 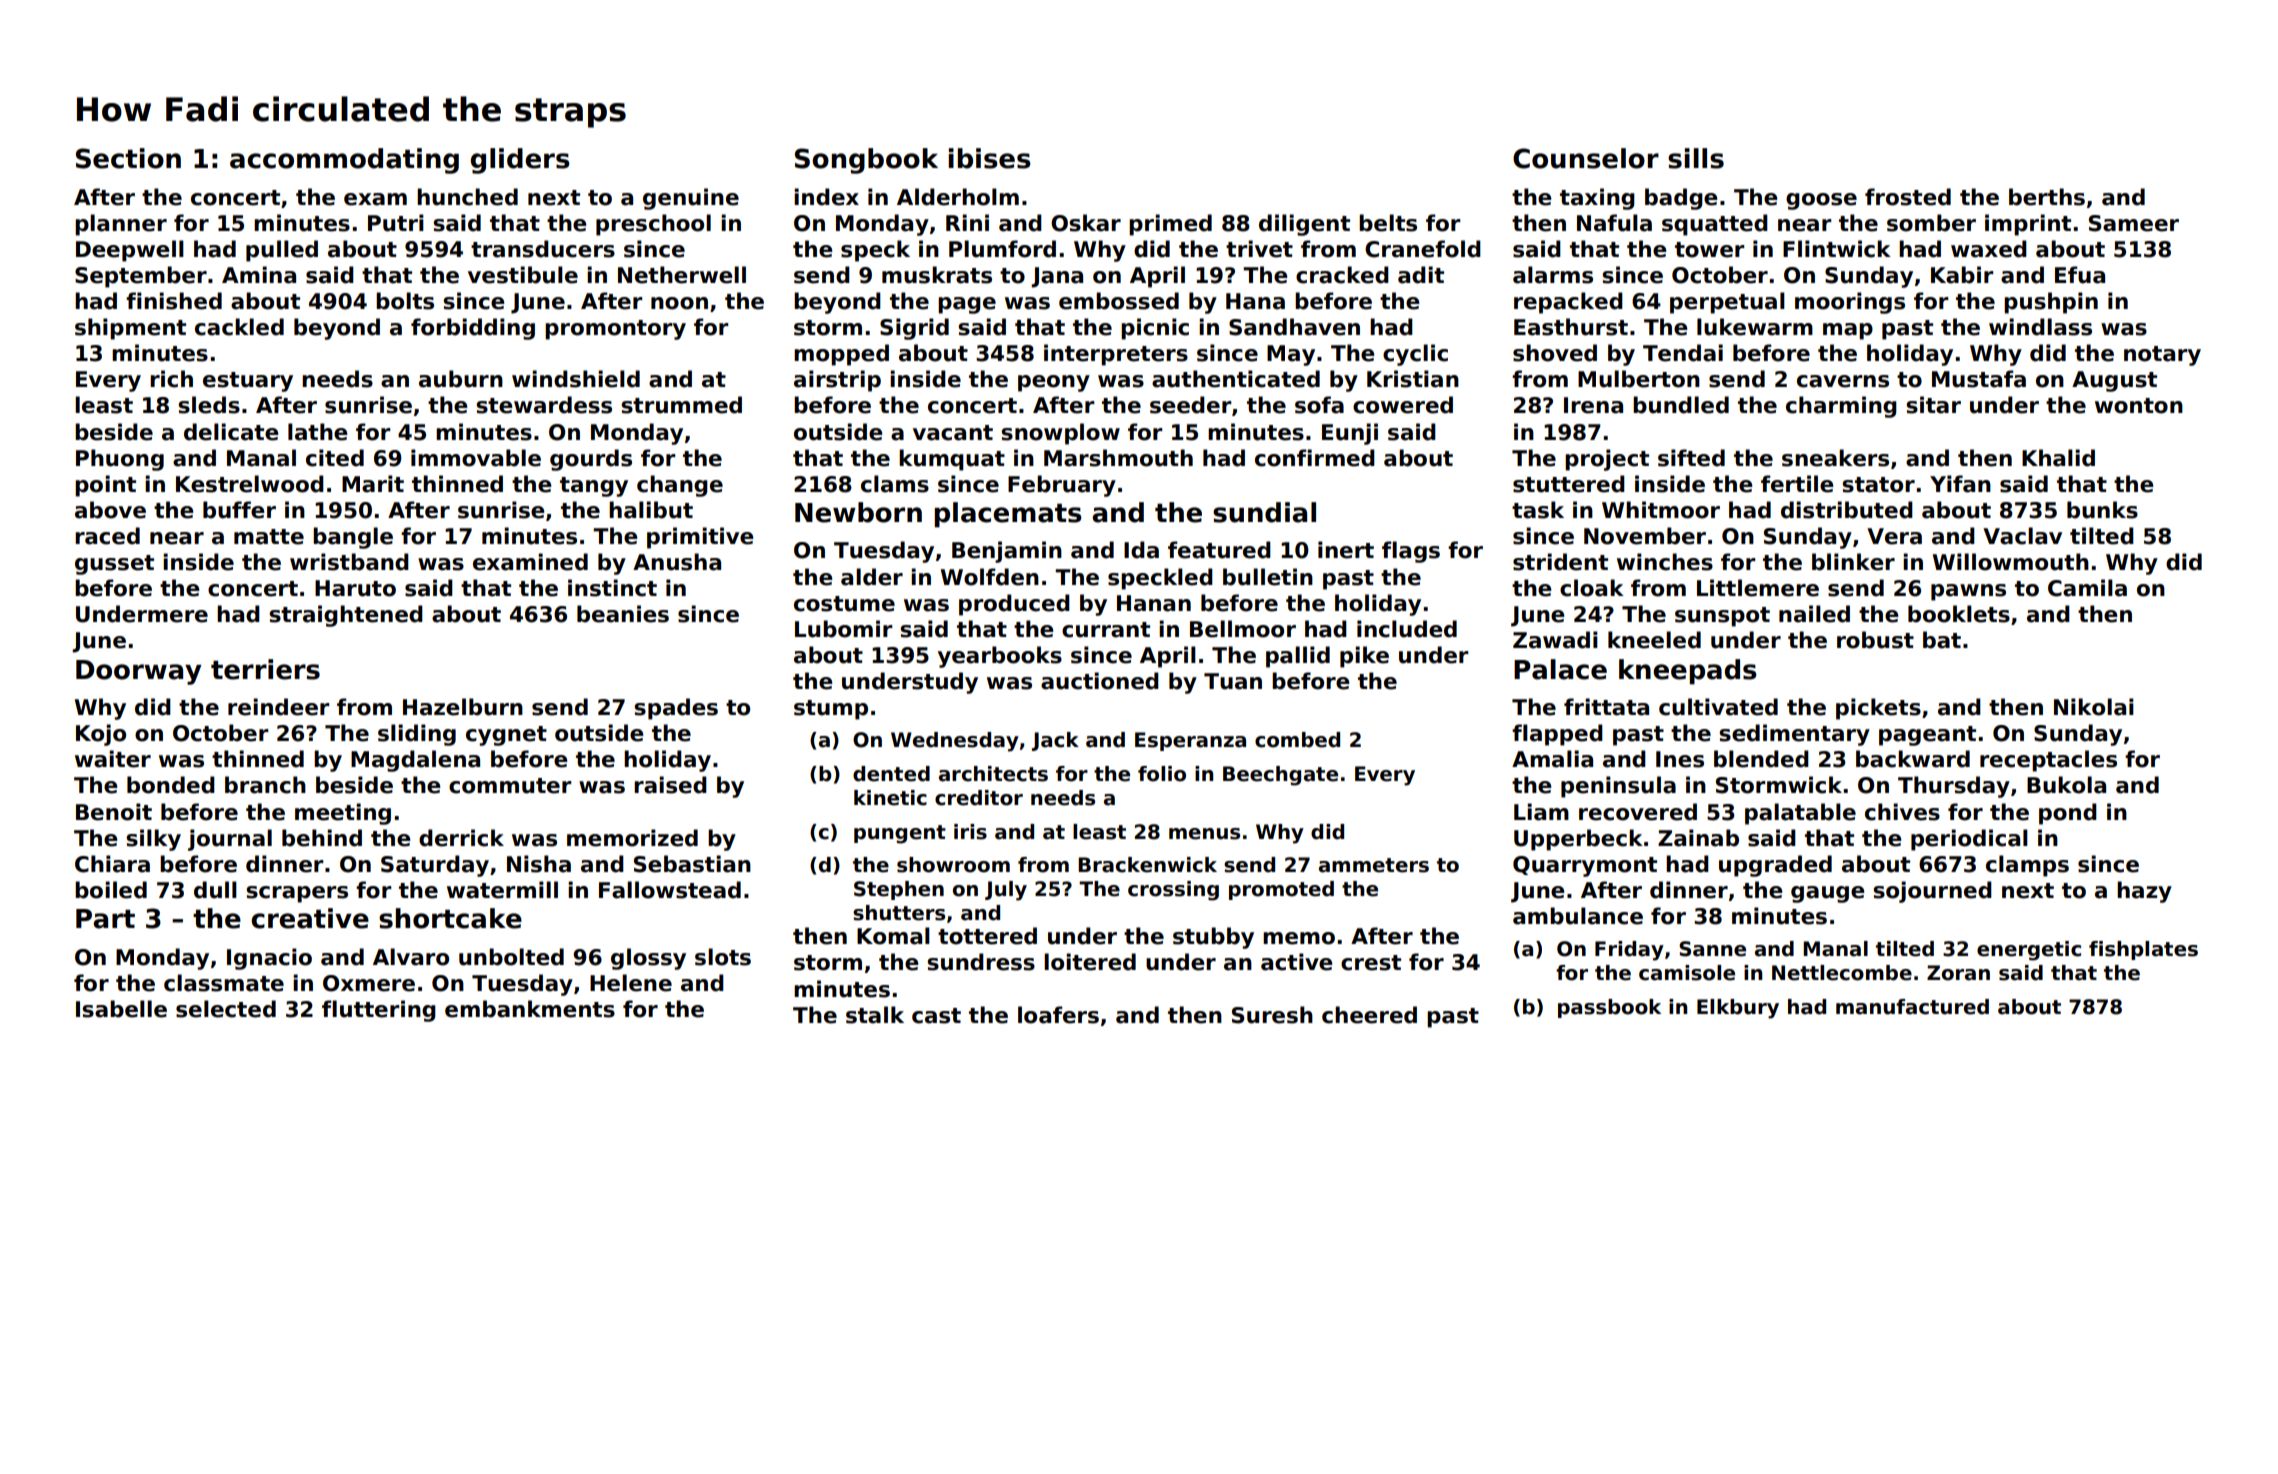 What do you see at coordinates (1843, 381) in the screenshot?
I see `caverns` at bounding box center [1843, 381].
